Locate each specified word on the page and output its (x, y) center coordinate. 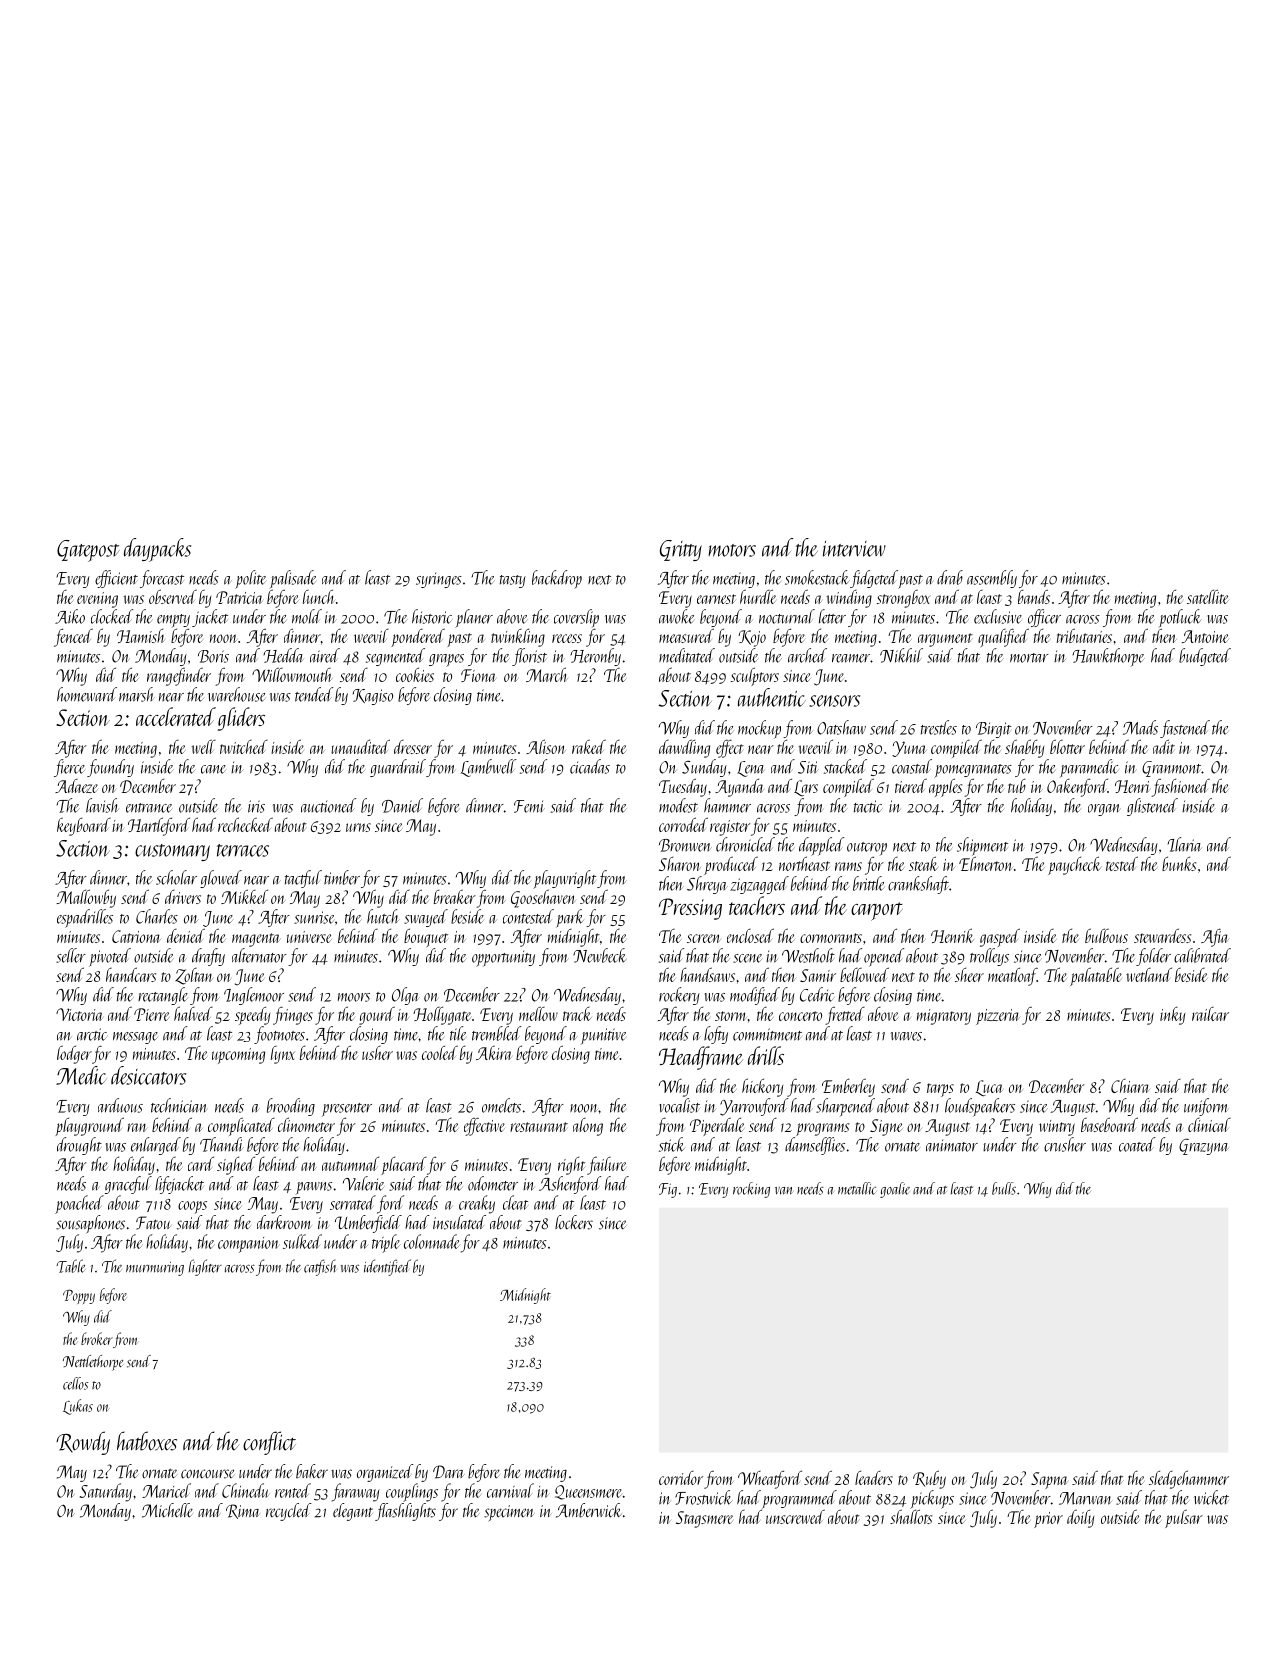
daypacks (157, 550)
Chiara (1130, 1086)
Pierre (151, 1014)
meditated (687, 655)
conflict (269, 1443)
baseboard (1109, 1124)
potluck (1180, 618)
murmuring (155, 1269)
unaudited (360, 746)
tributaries (1084, 635)
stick (672, 1144)
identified (387, 1267)
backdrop (557, 579)
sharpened (845, 1107)
